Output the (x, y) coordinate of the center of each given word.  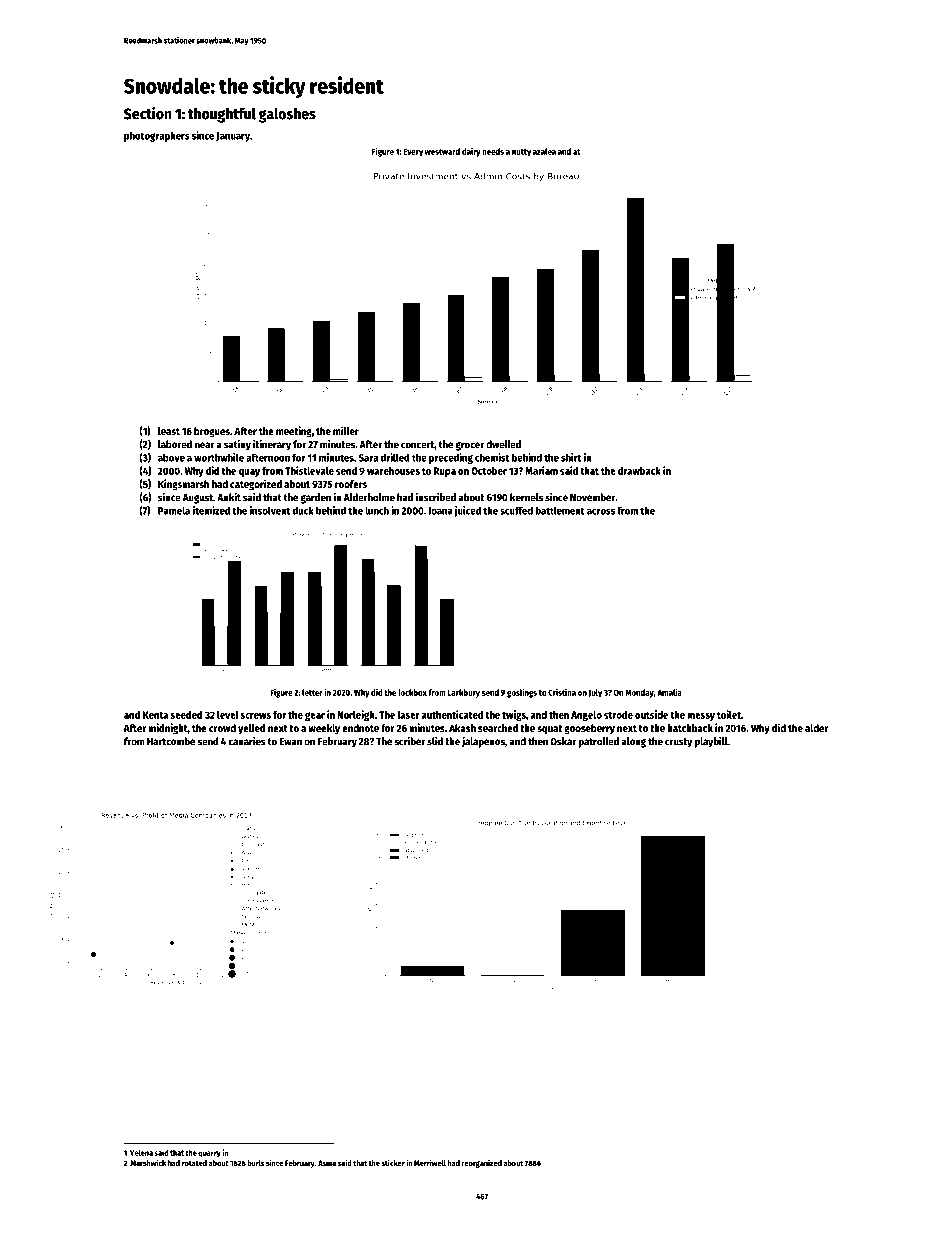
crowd (222, 728)
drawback (639, 471)
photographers (157, 136)
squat (549, 730)
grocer (469, 446)
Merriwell (430, 1162)
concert (417, 445)
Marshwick (148, 1162)
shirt (571, 457)
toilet (729, 714)
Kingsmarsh (183, 485)
